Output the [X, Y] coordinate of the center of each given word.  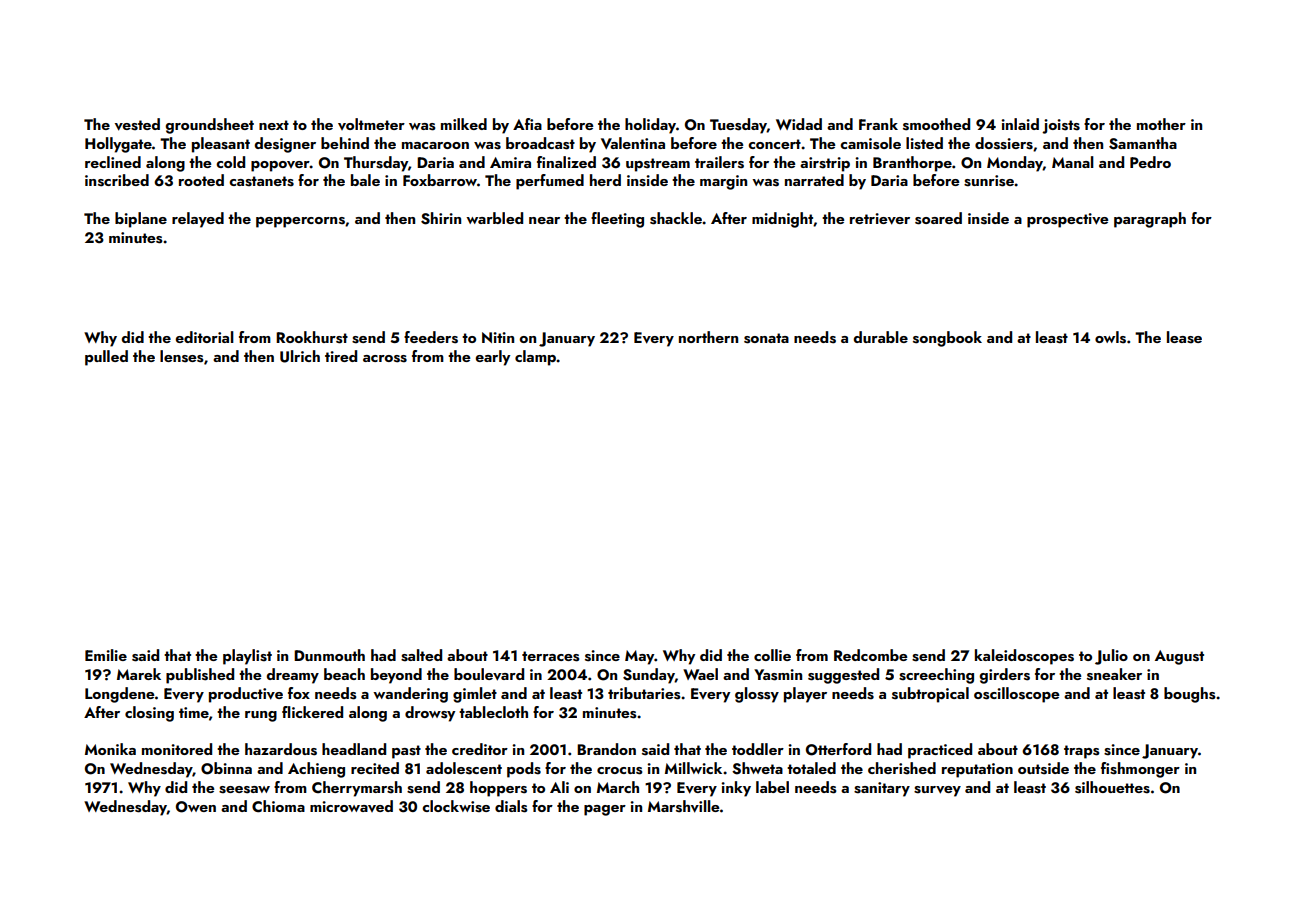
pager [605, 810]
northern [708, 337]
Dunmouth [329, 655]
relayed [198, 220]
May [639, 657]
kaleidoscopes [1024, 657]
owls [1110, 337]
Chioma [278, 806]
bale [365, 180]
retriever [880, 219]
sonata [766, 338]
